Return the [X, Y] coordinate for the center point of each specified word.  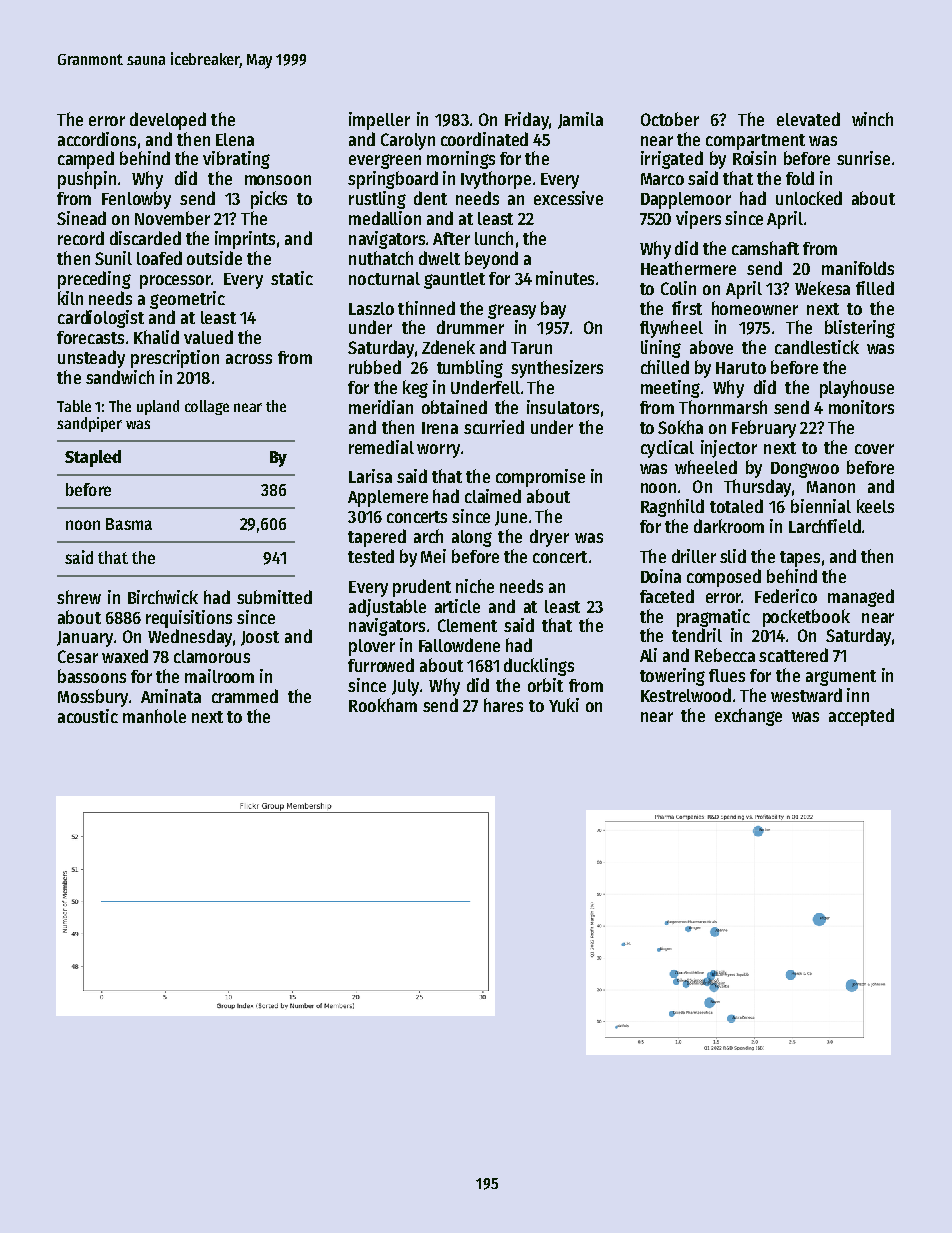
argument [841, 678]
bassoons [92, 676]
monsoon [278, 180]
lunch [494, 238]
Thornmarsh [723, 407]
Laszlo [371, 308]
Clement [467, 625]
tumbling [470, 369]
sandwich [120, 377]
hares [503, 705]
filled [875, 288]
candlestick [817, 347]
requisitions [189, 619]
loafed [159, 258]
